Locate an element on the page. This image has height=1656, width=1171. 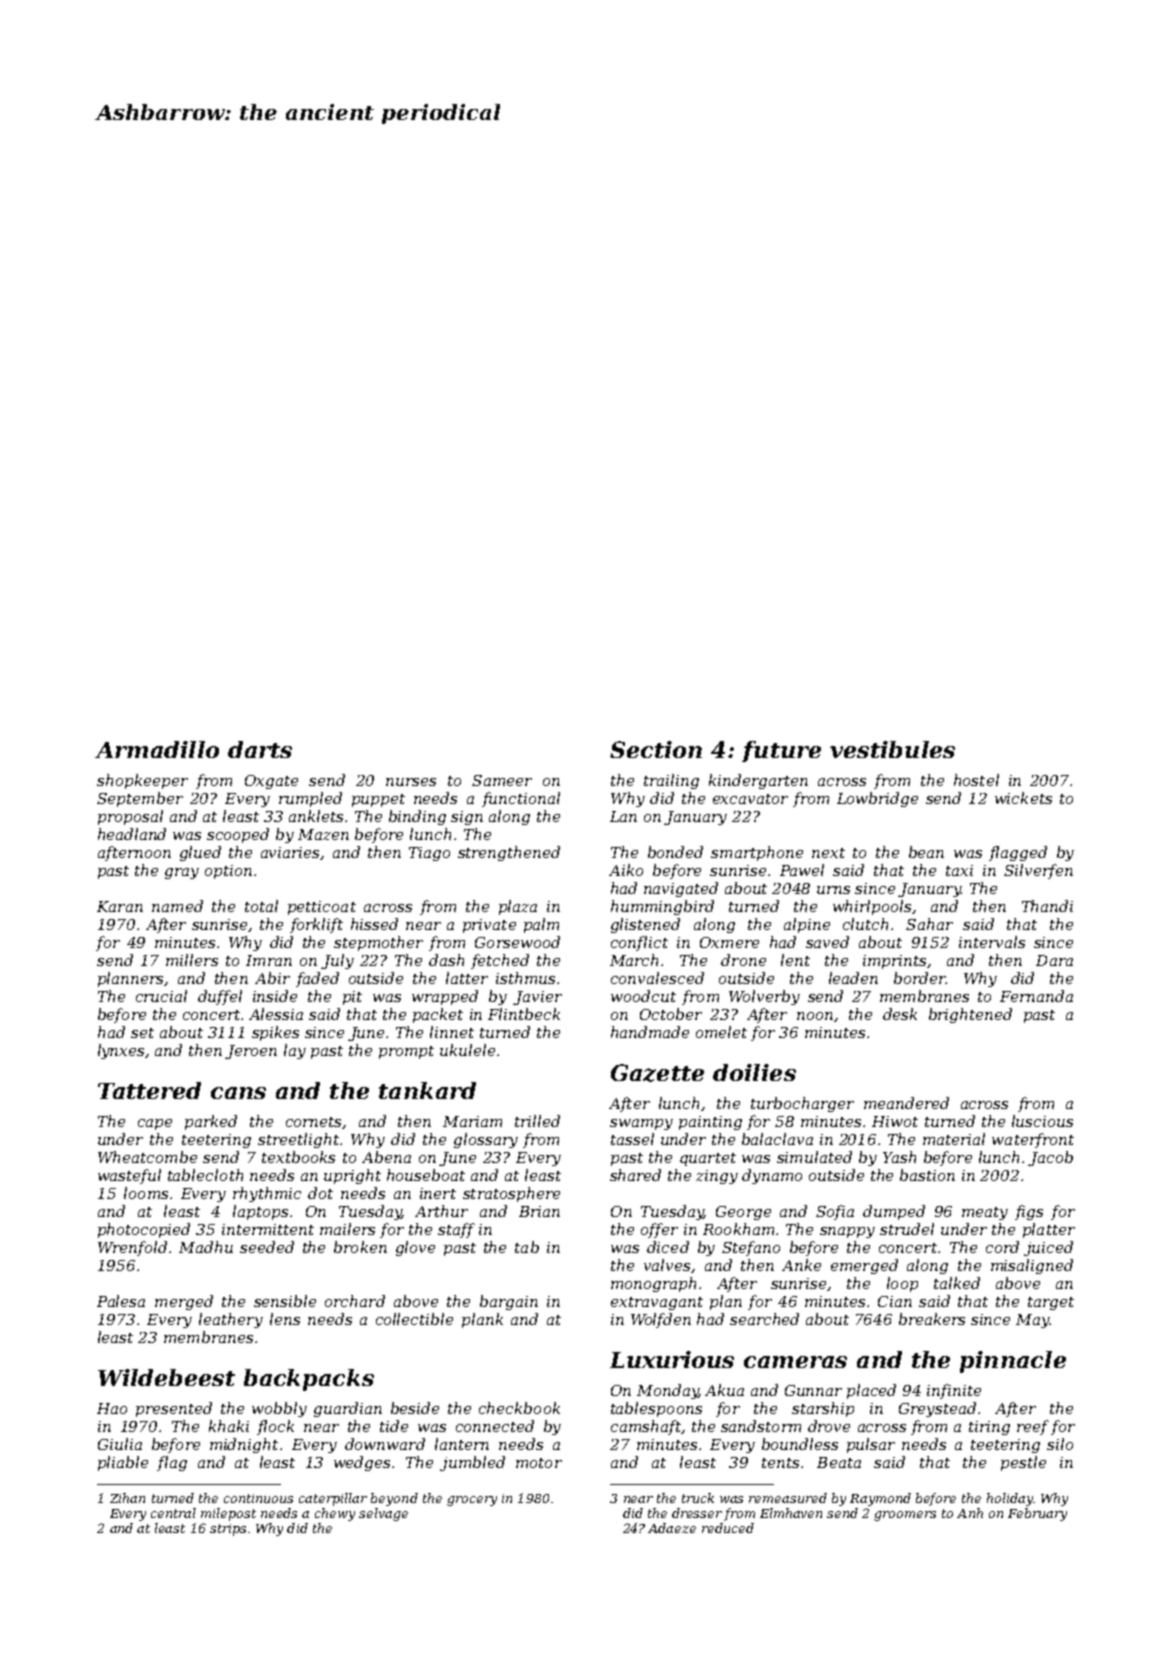
set is located at coordinates (142, 1033).
